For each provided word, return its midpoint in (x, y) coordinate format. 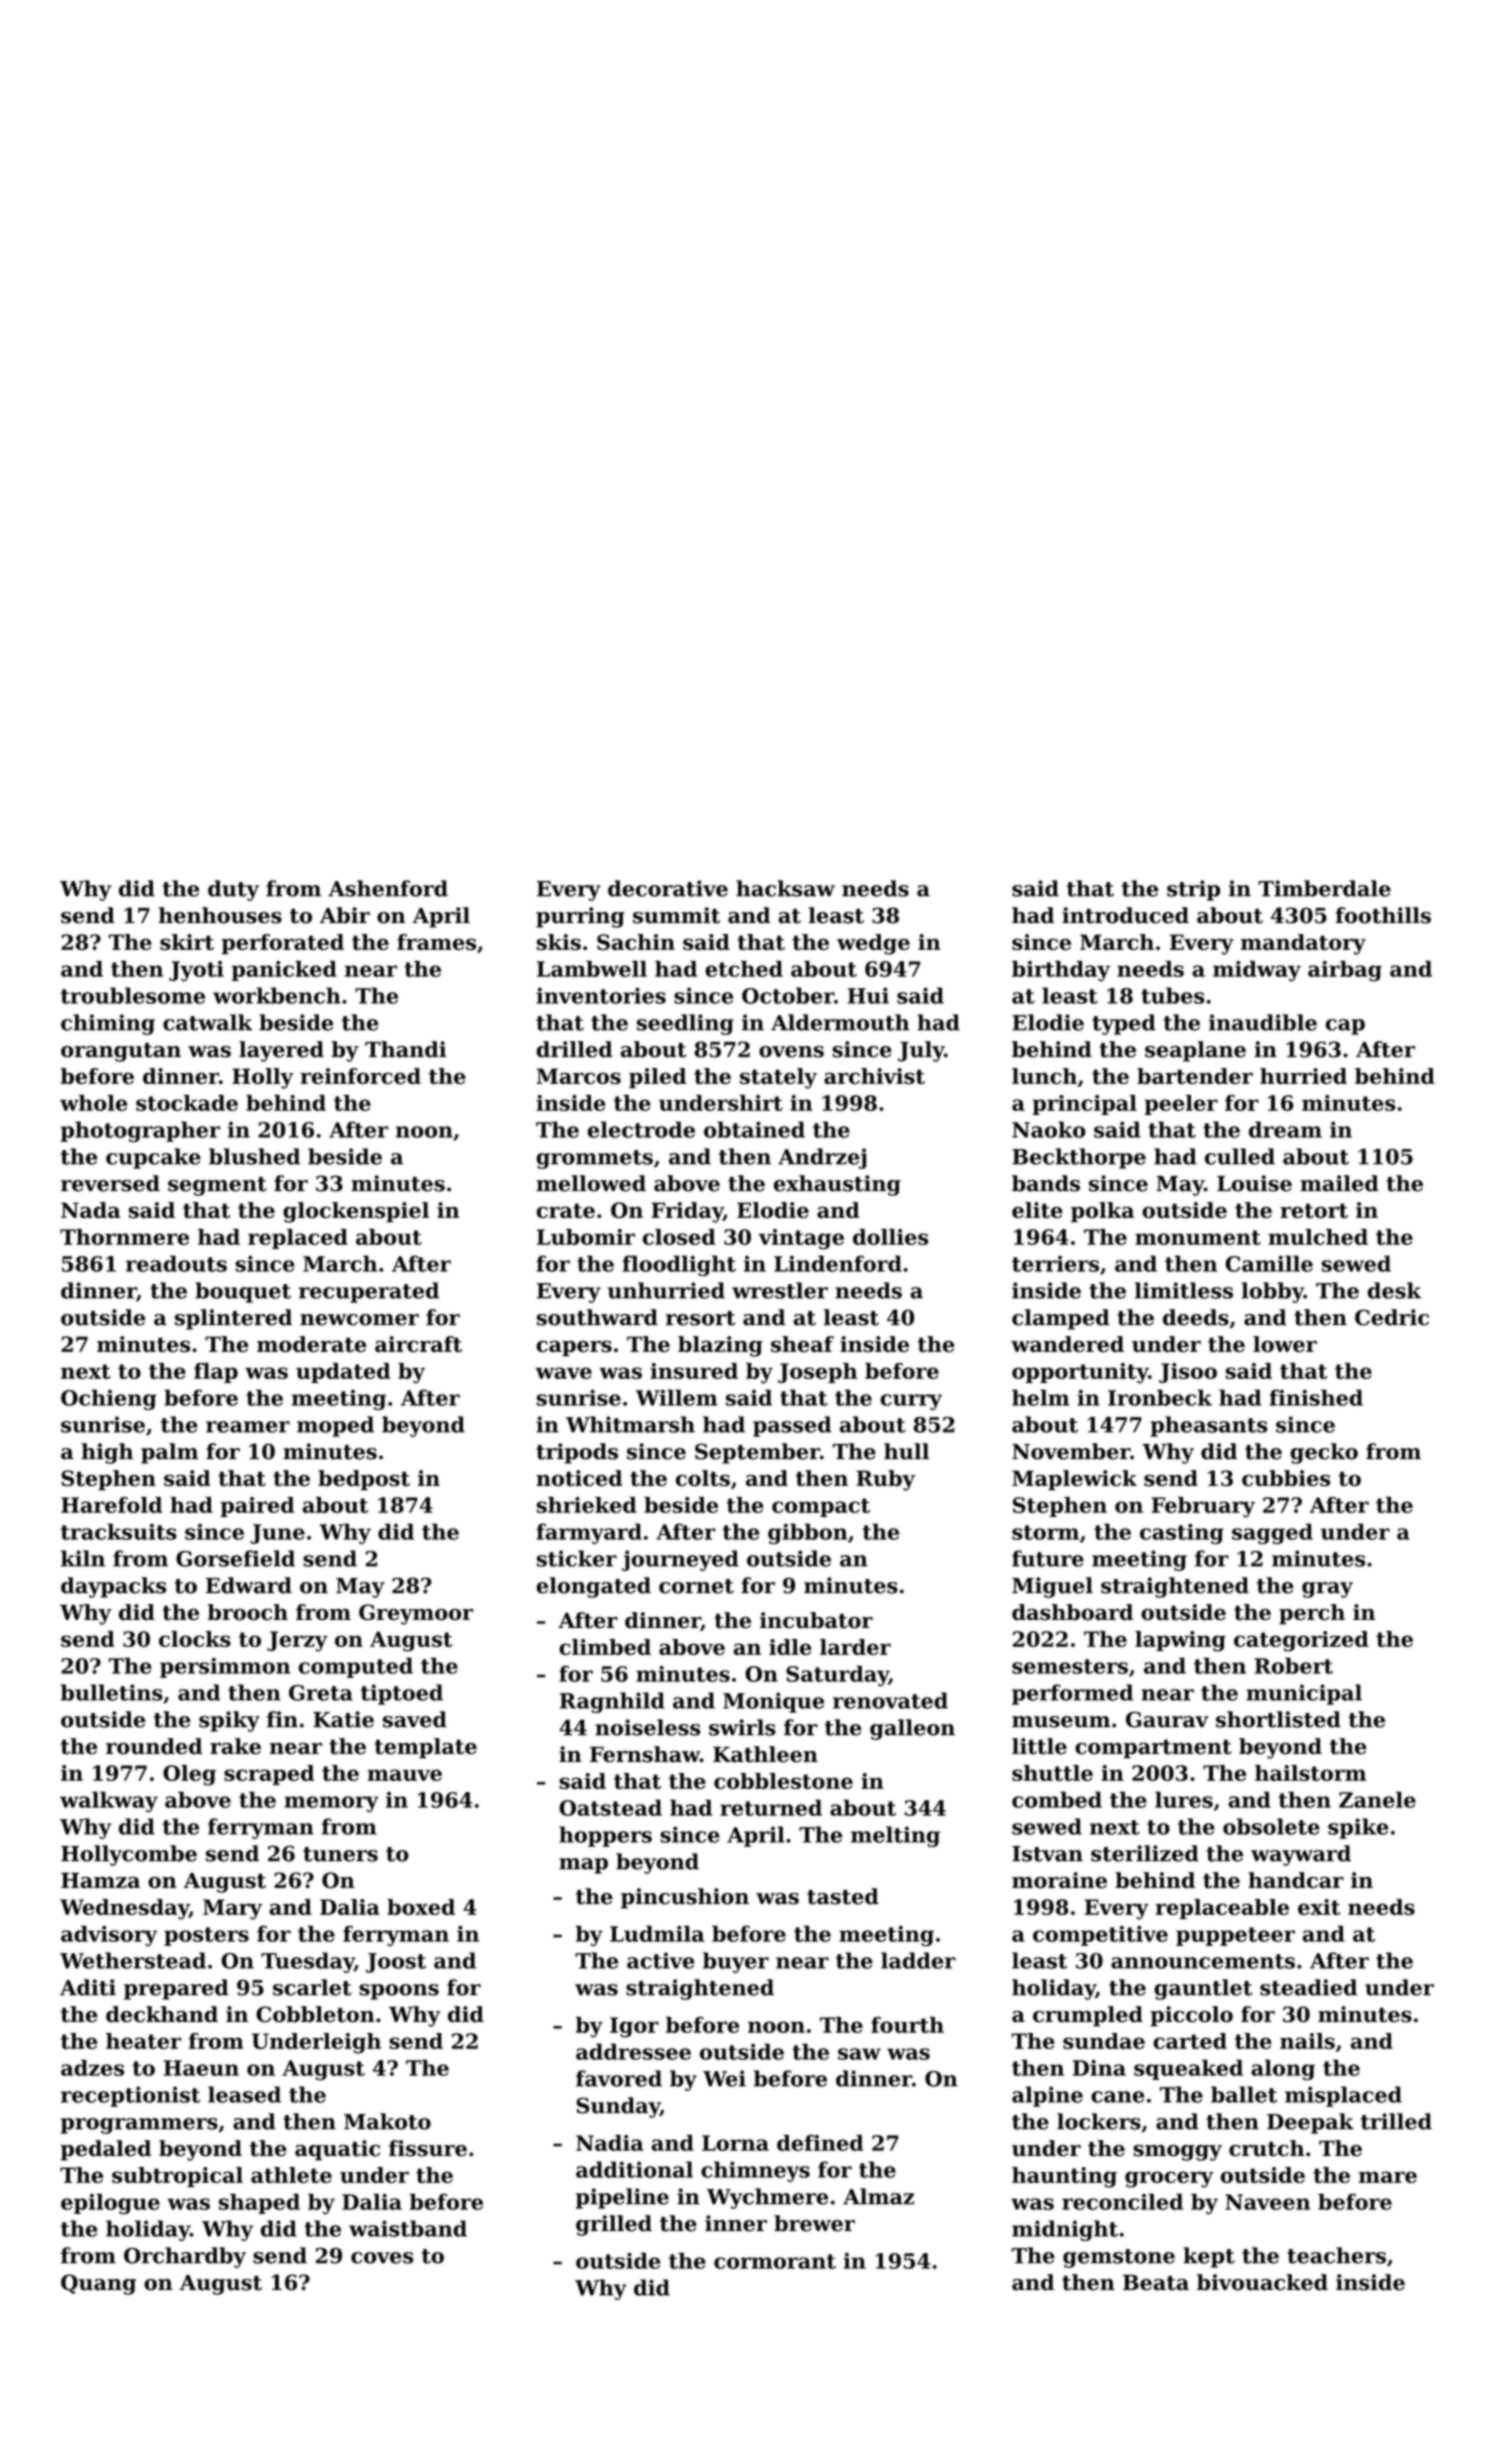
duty (233, 890)
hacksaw (785, 888)
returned (771, 1808)
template (425, 1748)
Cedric (1392, 1317)
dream (1285, 1129)
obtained (754, 1129)
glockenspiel (356, 1212)
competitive (1100, 1936)
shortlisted (1278, 1719)
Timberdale (1324, 888)
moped (335, 1426)
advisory (109, 1935)
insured (694, 1371)
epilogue (110, 2204)
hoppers (605, 1836)
